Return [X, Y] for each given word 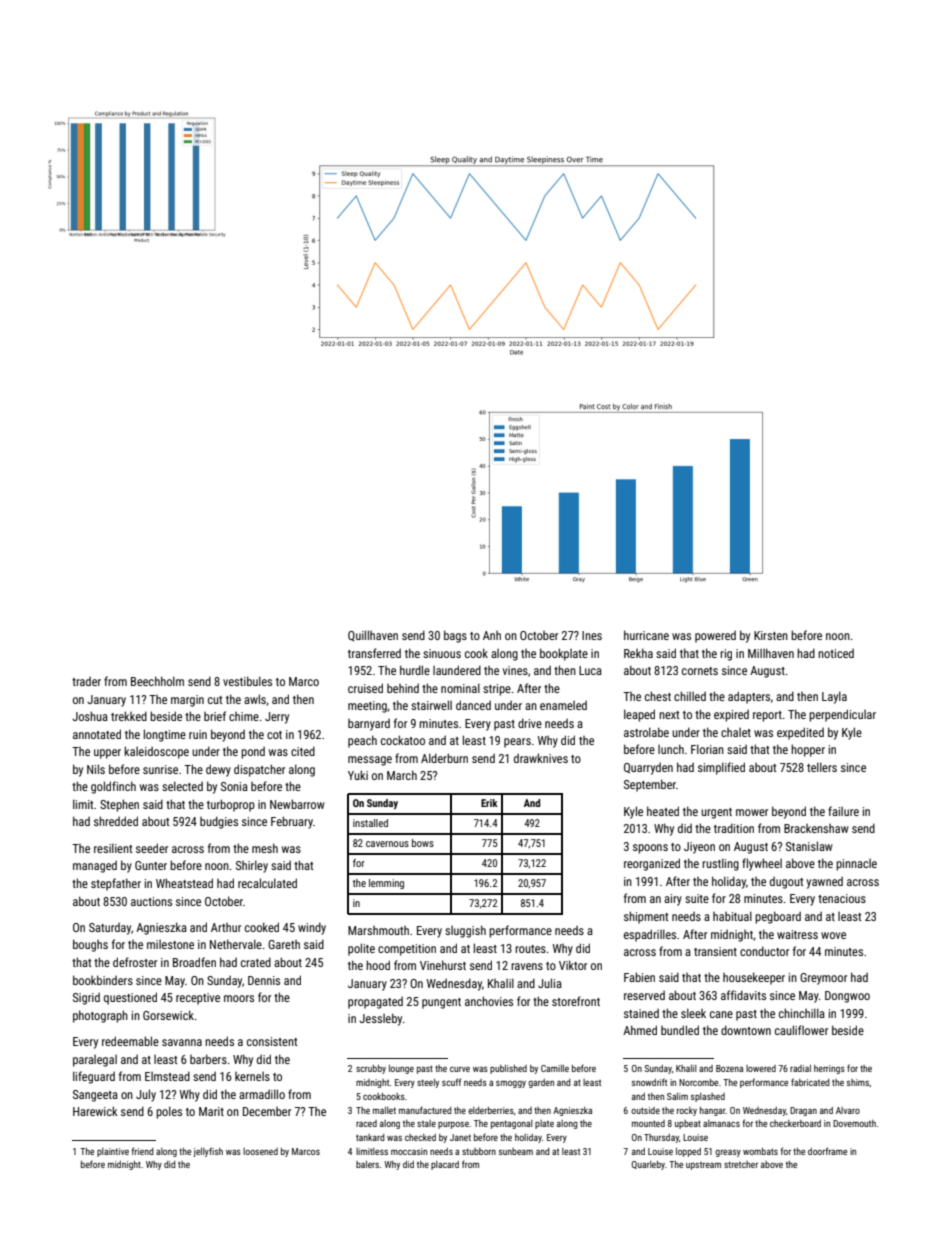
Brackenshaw [816, 828]
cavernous [387, 844]
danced [473, 705]
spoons [650, 849]
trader [86, 681]
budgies [219, 822]
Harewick [95, 1111]
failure [843, 811]
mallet [384, 1110]
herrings [829, 1069]
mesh [265, 848]
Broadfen [194, 962]
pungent [441, 1003]
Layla [834, 697]
